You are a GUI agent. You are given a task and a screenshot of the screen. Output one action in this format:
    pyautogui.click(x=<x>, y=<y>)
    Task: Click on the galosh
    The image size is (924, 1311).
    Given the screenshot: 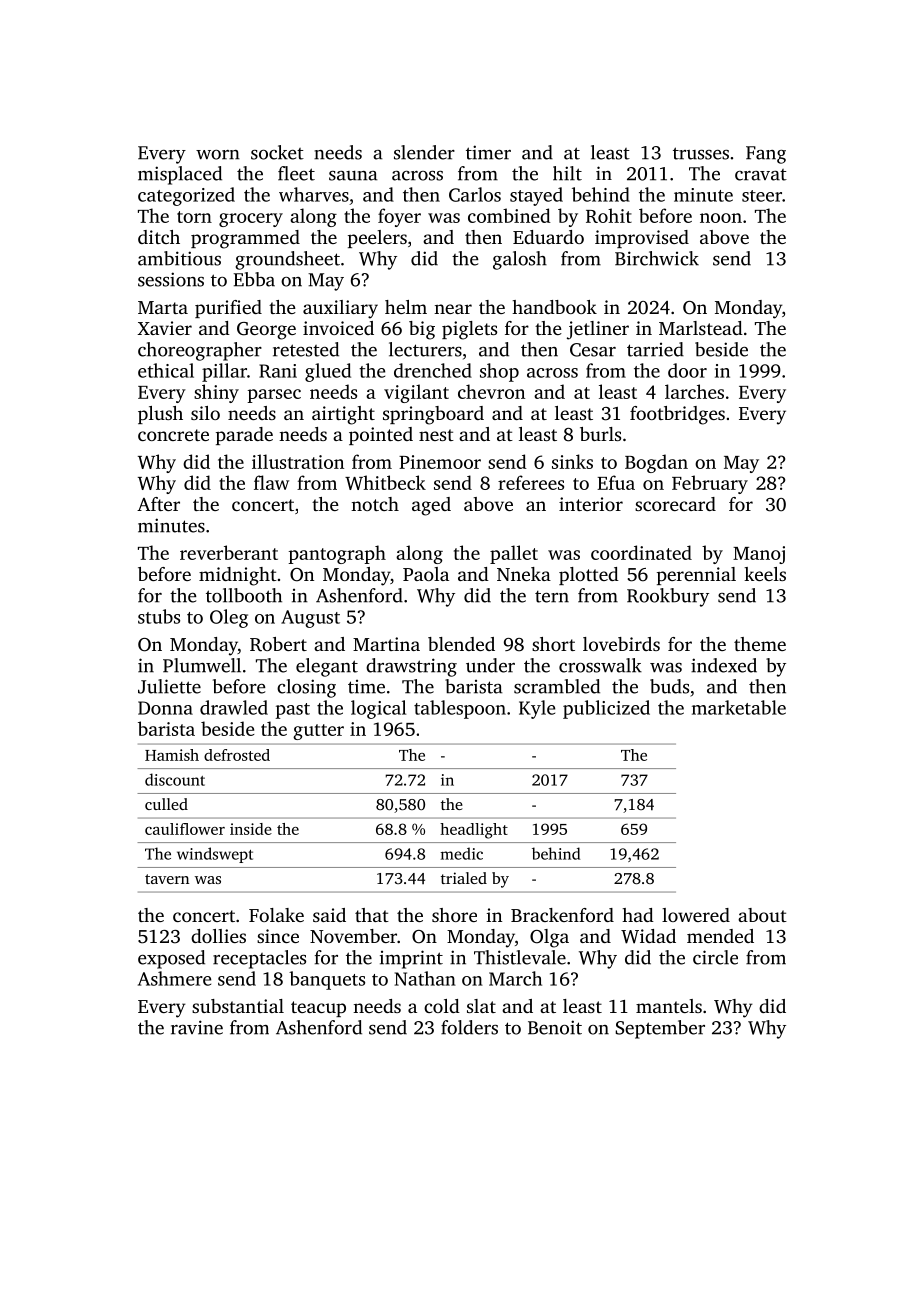 What is the action you would take?
    pyautogui.click(x=520, y=260)
